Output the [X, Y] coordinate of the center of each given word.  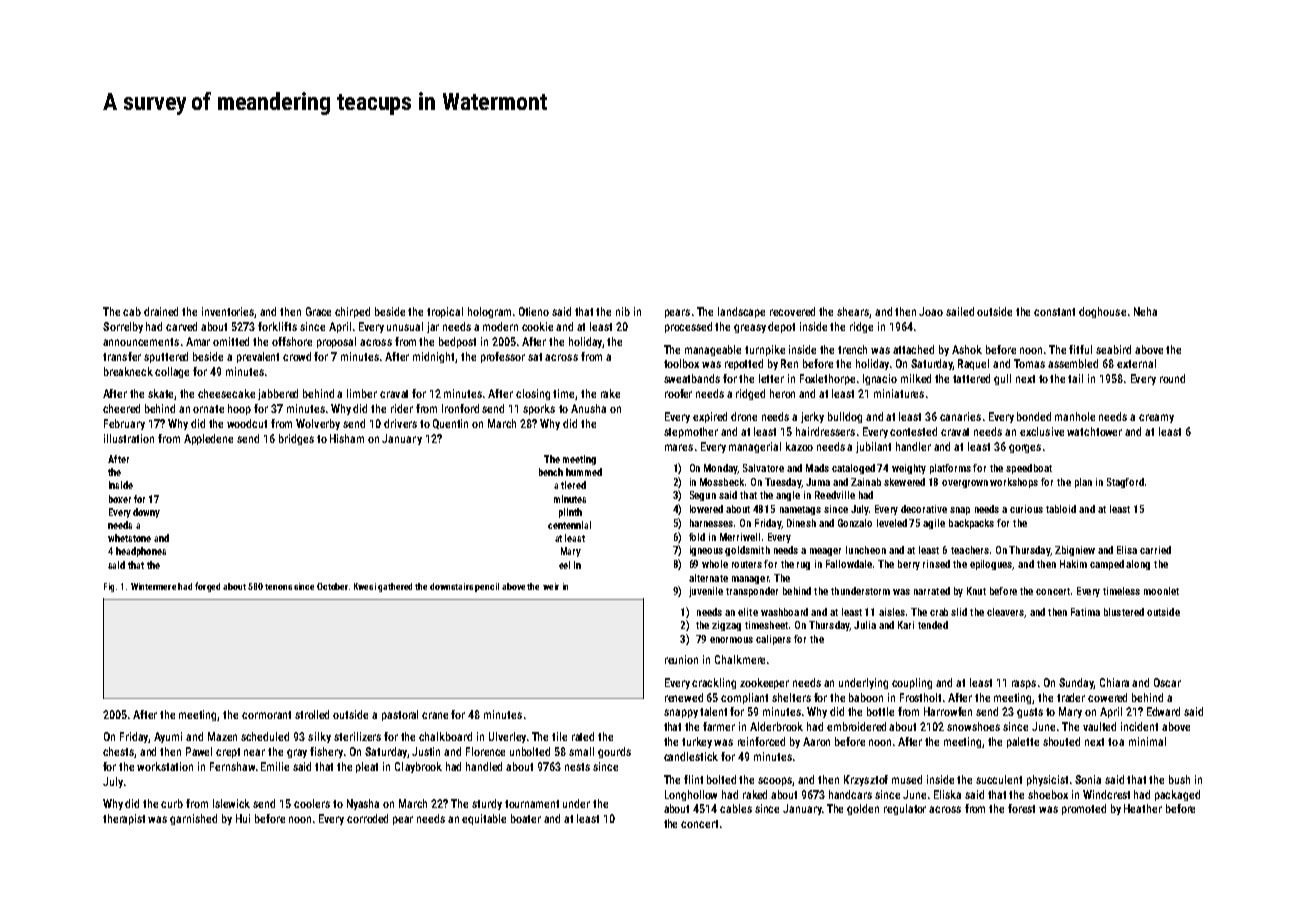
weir [551, 586]
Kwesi [365, 586]
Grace [318, 311]
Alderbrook [776, 726]
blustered [1124, 612]
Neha [1145, 311]
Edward [1163, 711]
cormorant [266, 715]
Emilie [275, 766]
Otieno [534, 311]
